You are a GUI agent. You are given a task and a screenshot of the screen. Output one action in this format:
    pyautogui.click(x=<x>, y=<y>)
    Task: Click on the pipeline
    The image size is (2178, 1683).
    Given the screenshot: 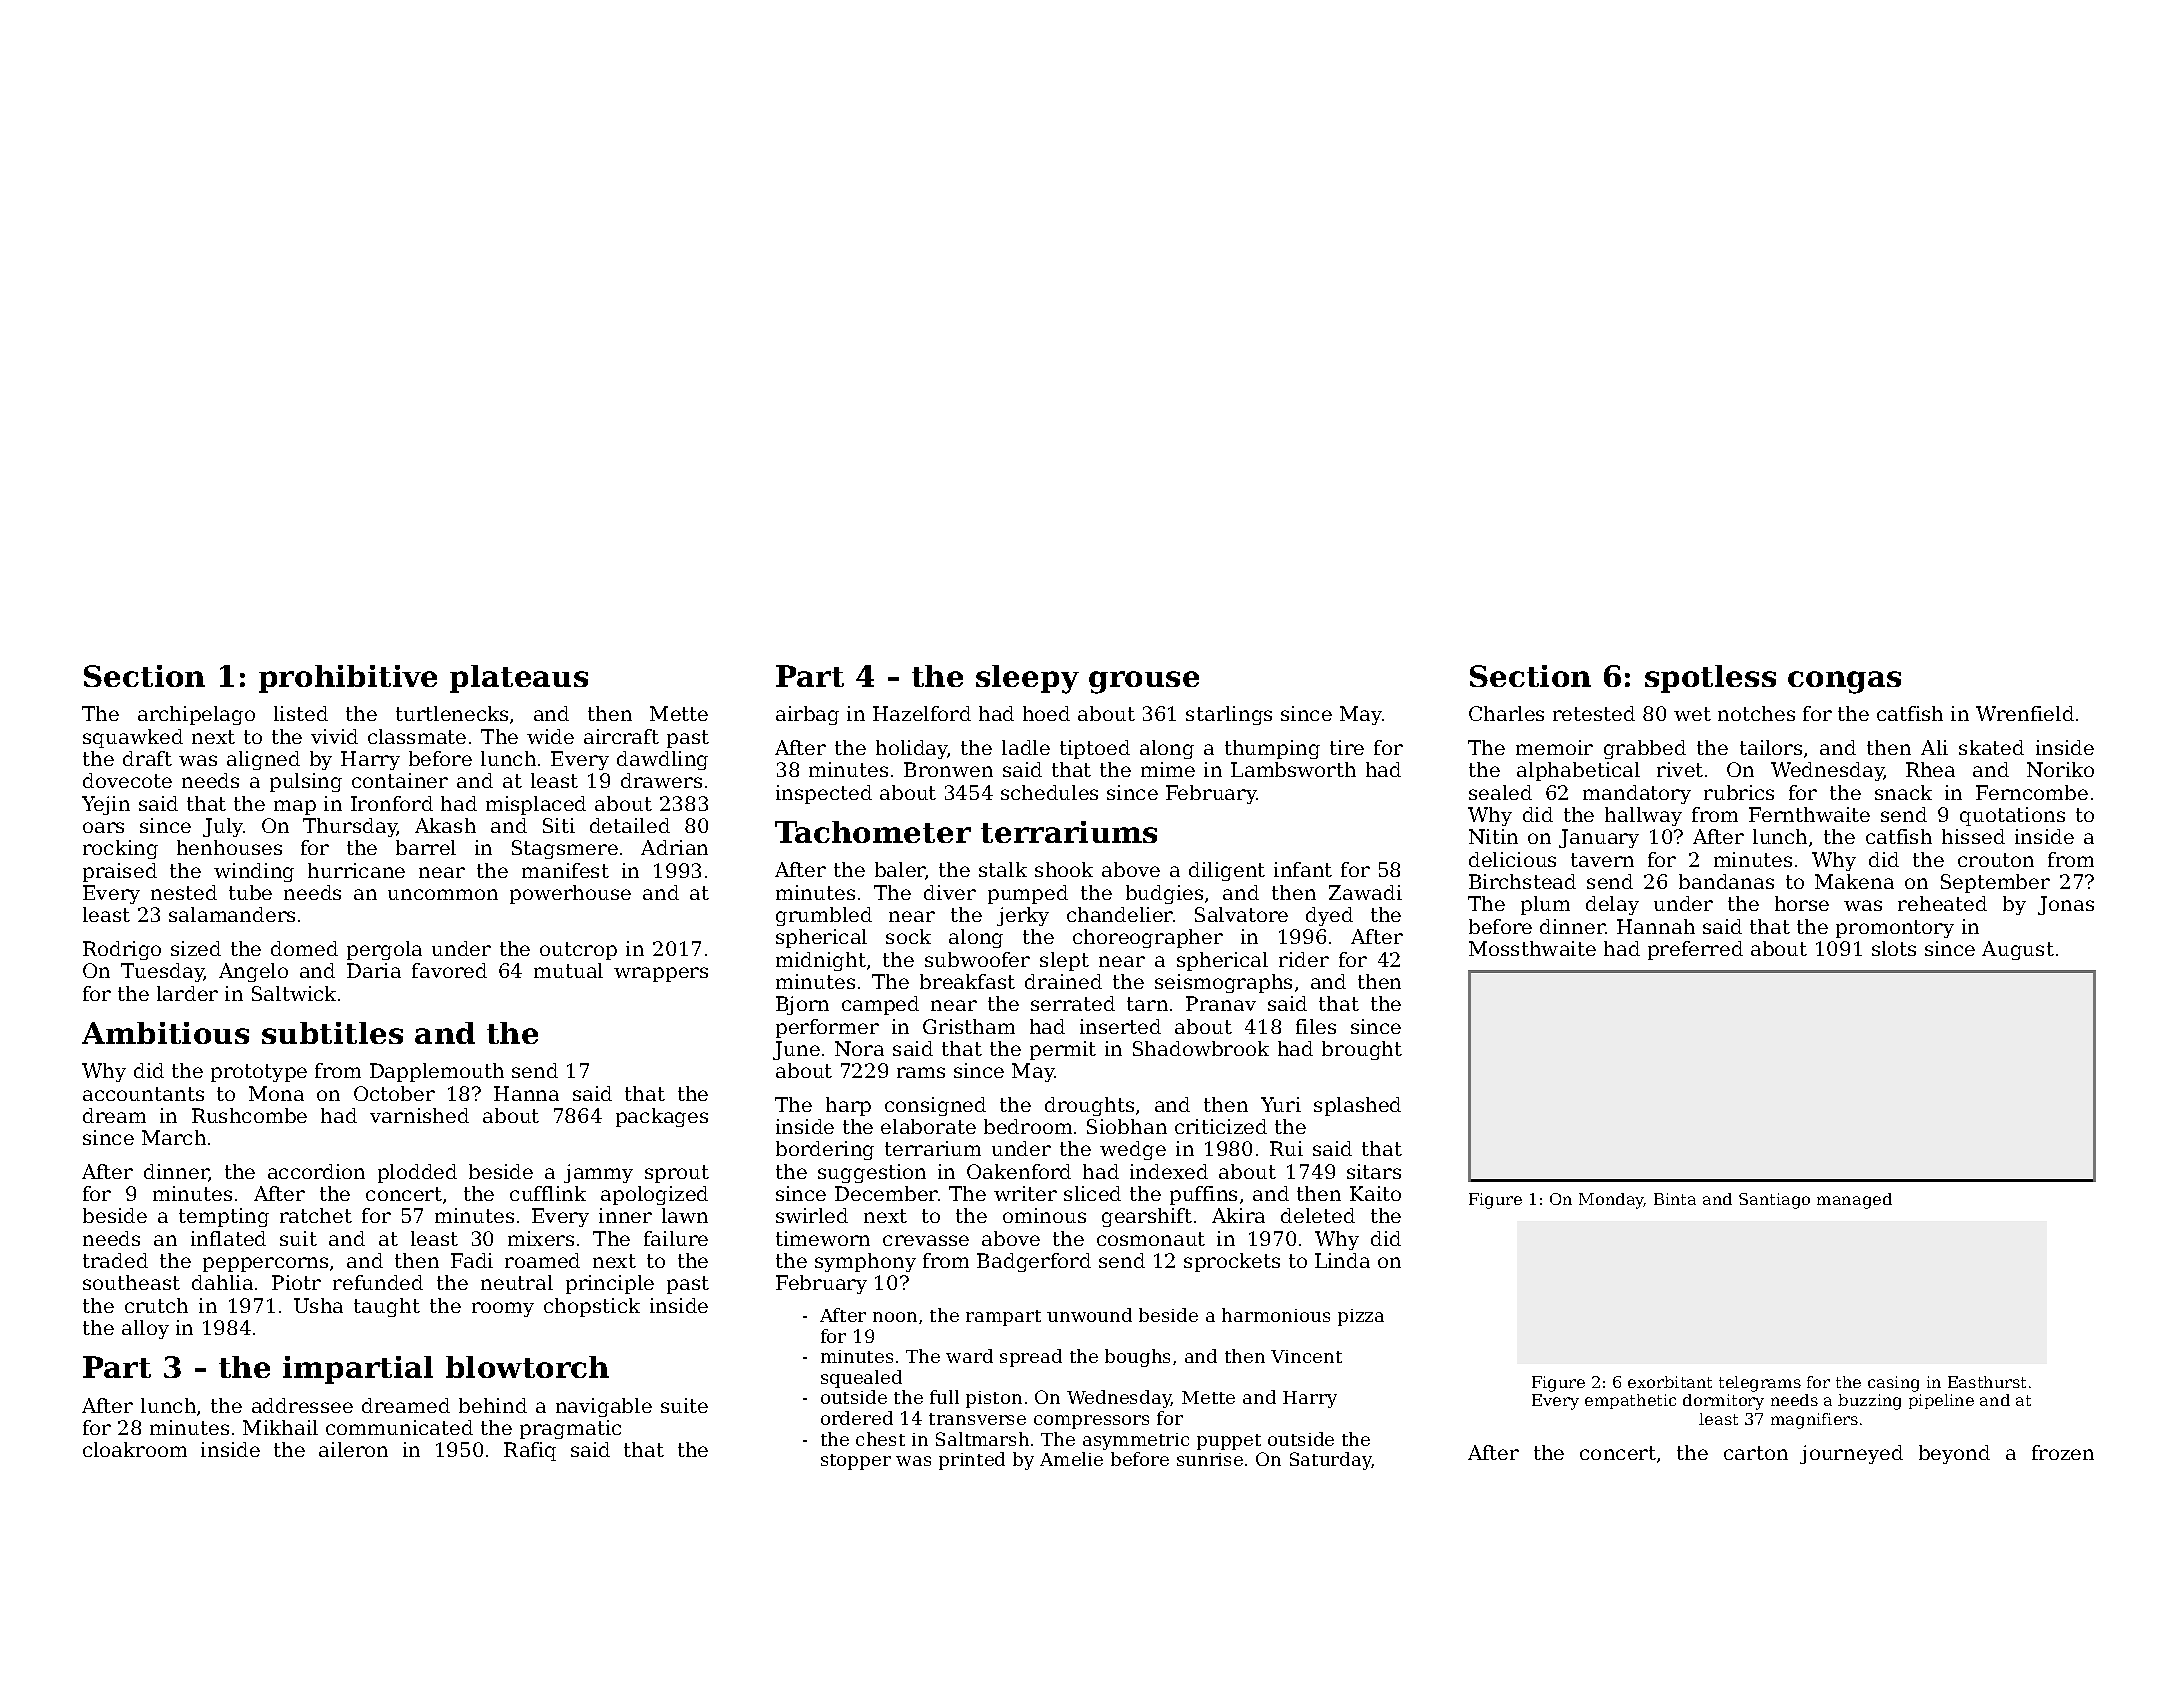 What is the action you would take?
    pyautogui.click(x=1941, y=1401)
